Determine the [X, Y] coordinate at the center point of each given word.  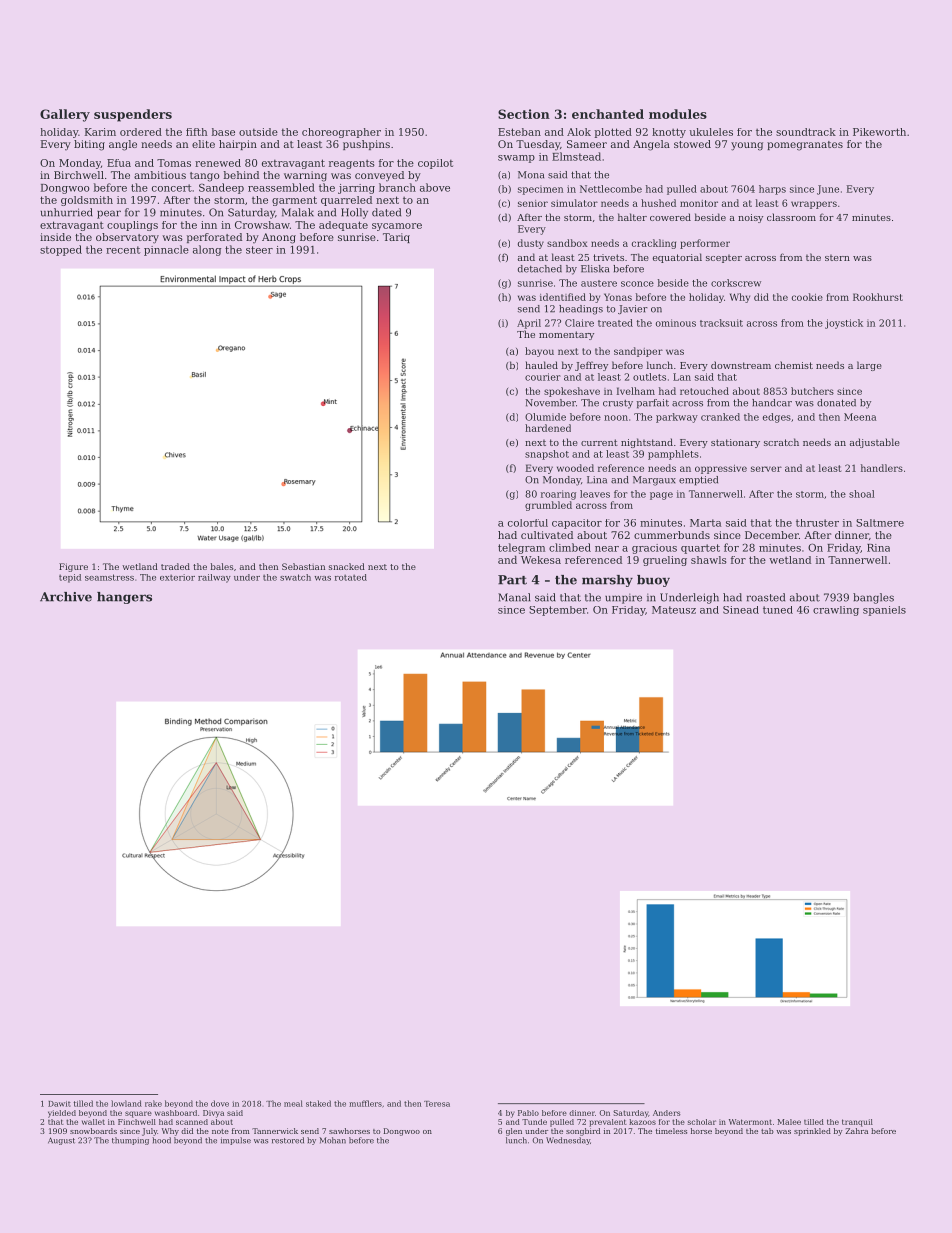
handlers [882, 468]
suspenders [133, 115]
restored [288, 1140]
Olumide [545, 417]
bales [222, 566]
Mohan [333, 1140]
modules [678, 114]
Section [524, 114]
